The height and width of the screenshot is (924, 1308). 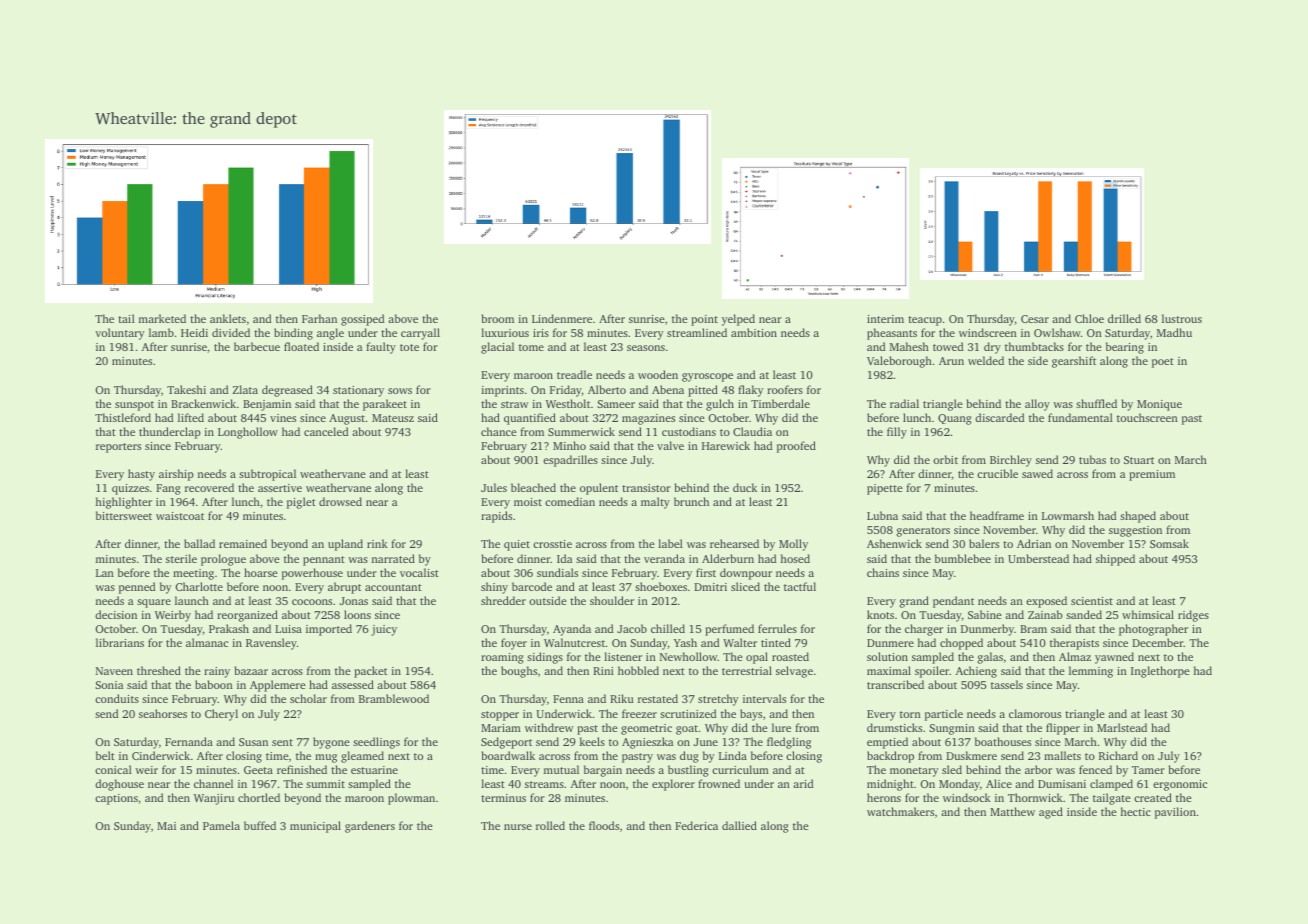 What do you see at coordinates (1163, 363) in the screenshot?
I see `poet` at bounding box center [1163, 363].
